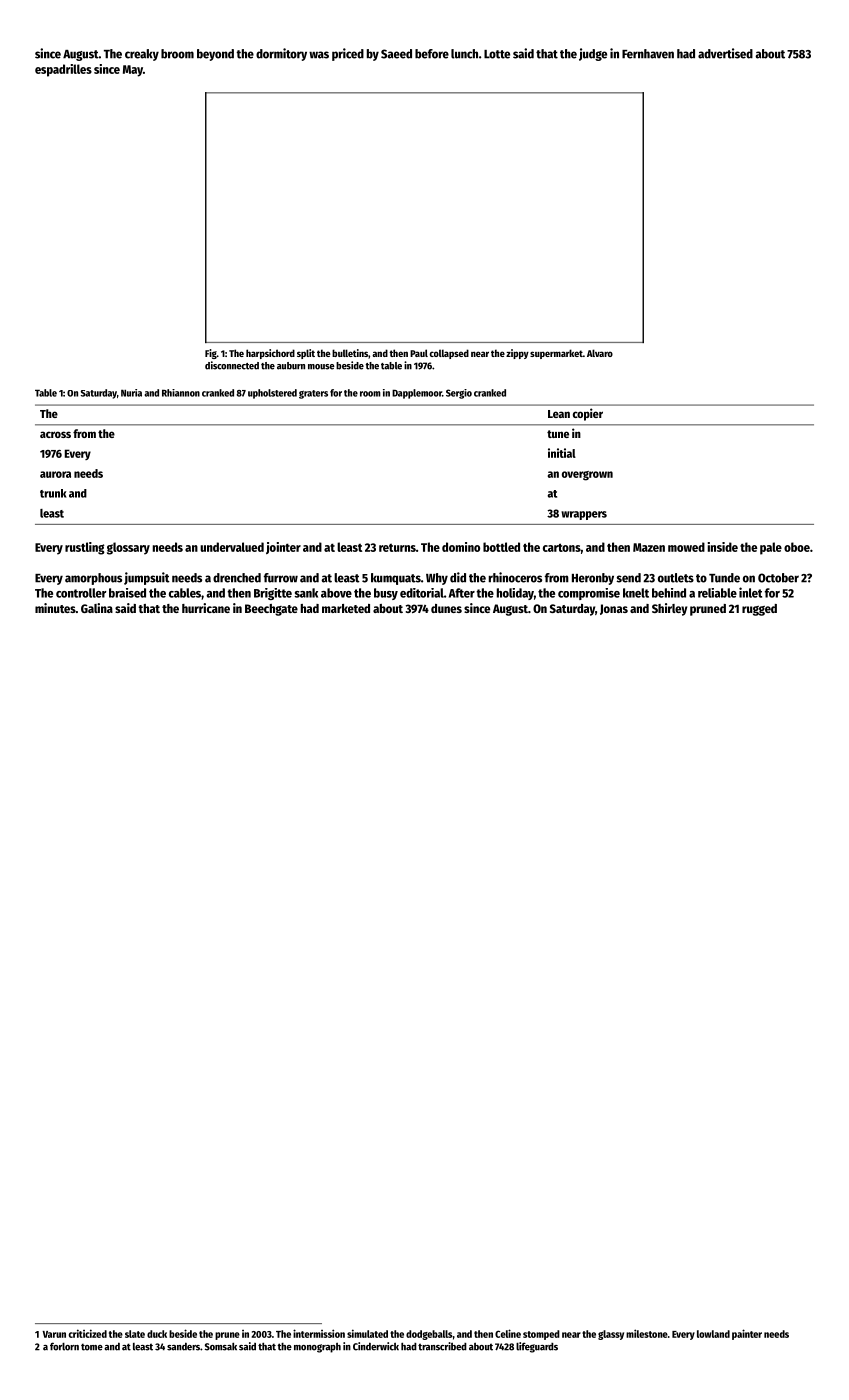 Image resolution: width=849 pixels, height=1400 pixels. Describe the element at coordinates (211, 354) in the page. I see `Fig` at that location.
